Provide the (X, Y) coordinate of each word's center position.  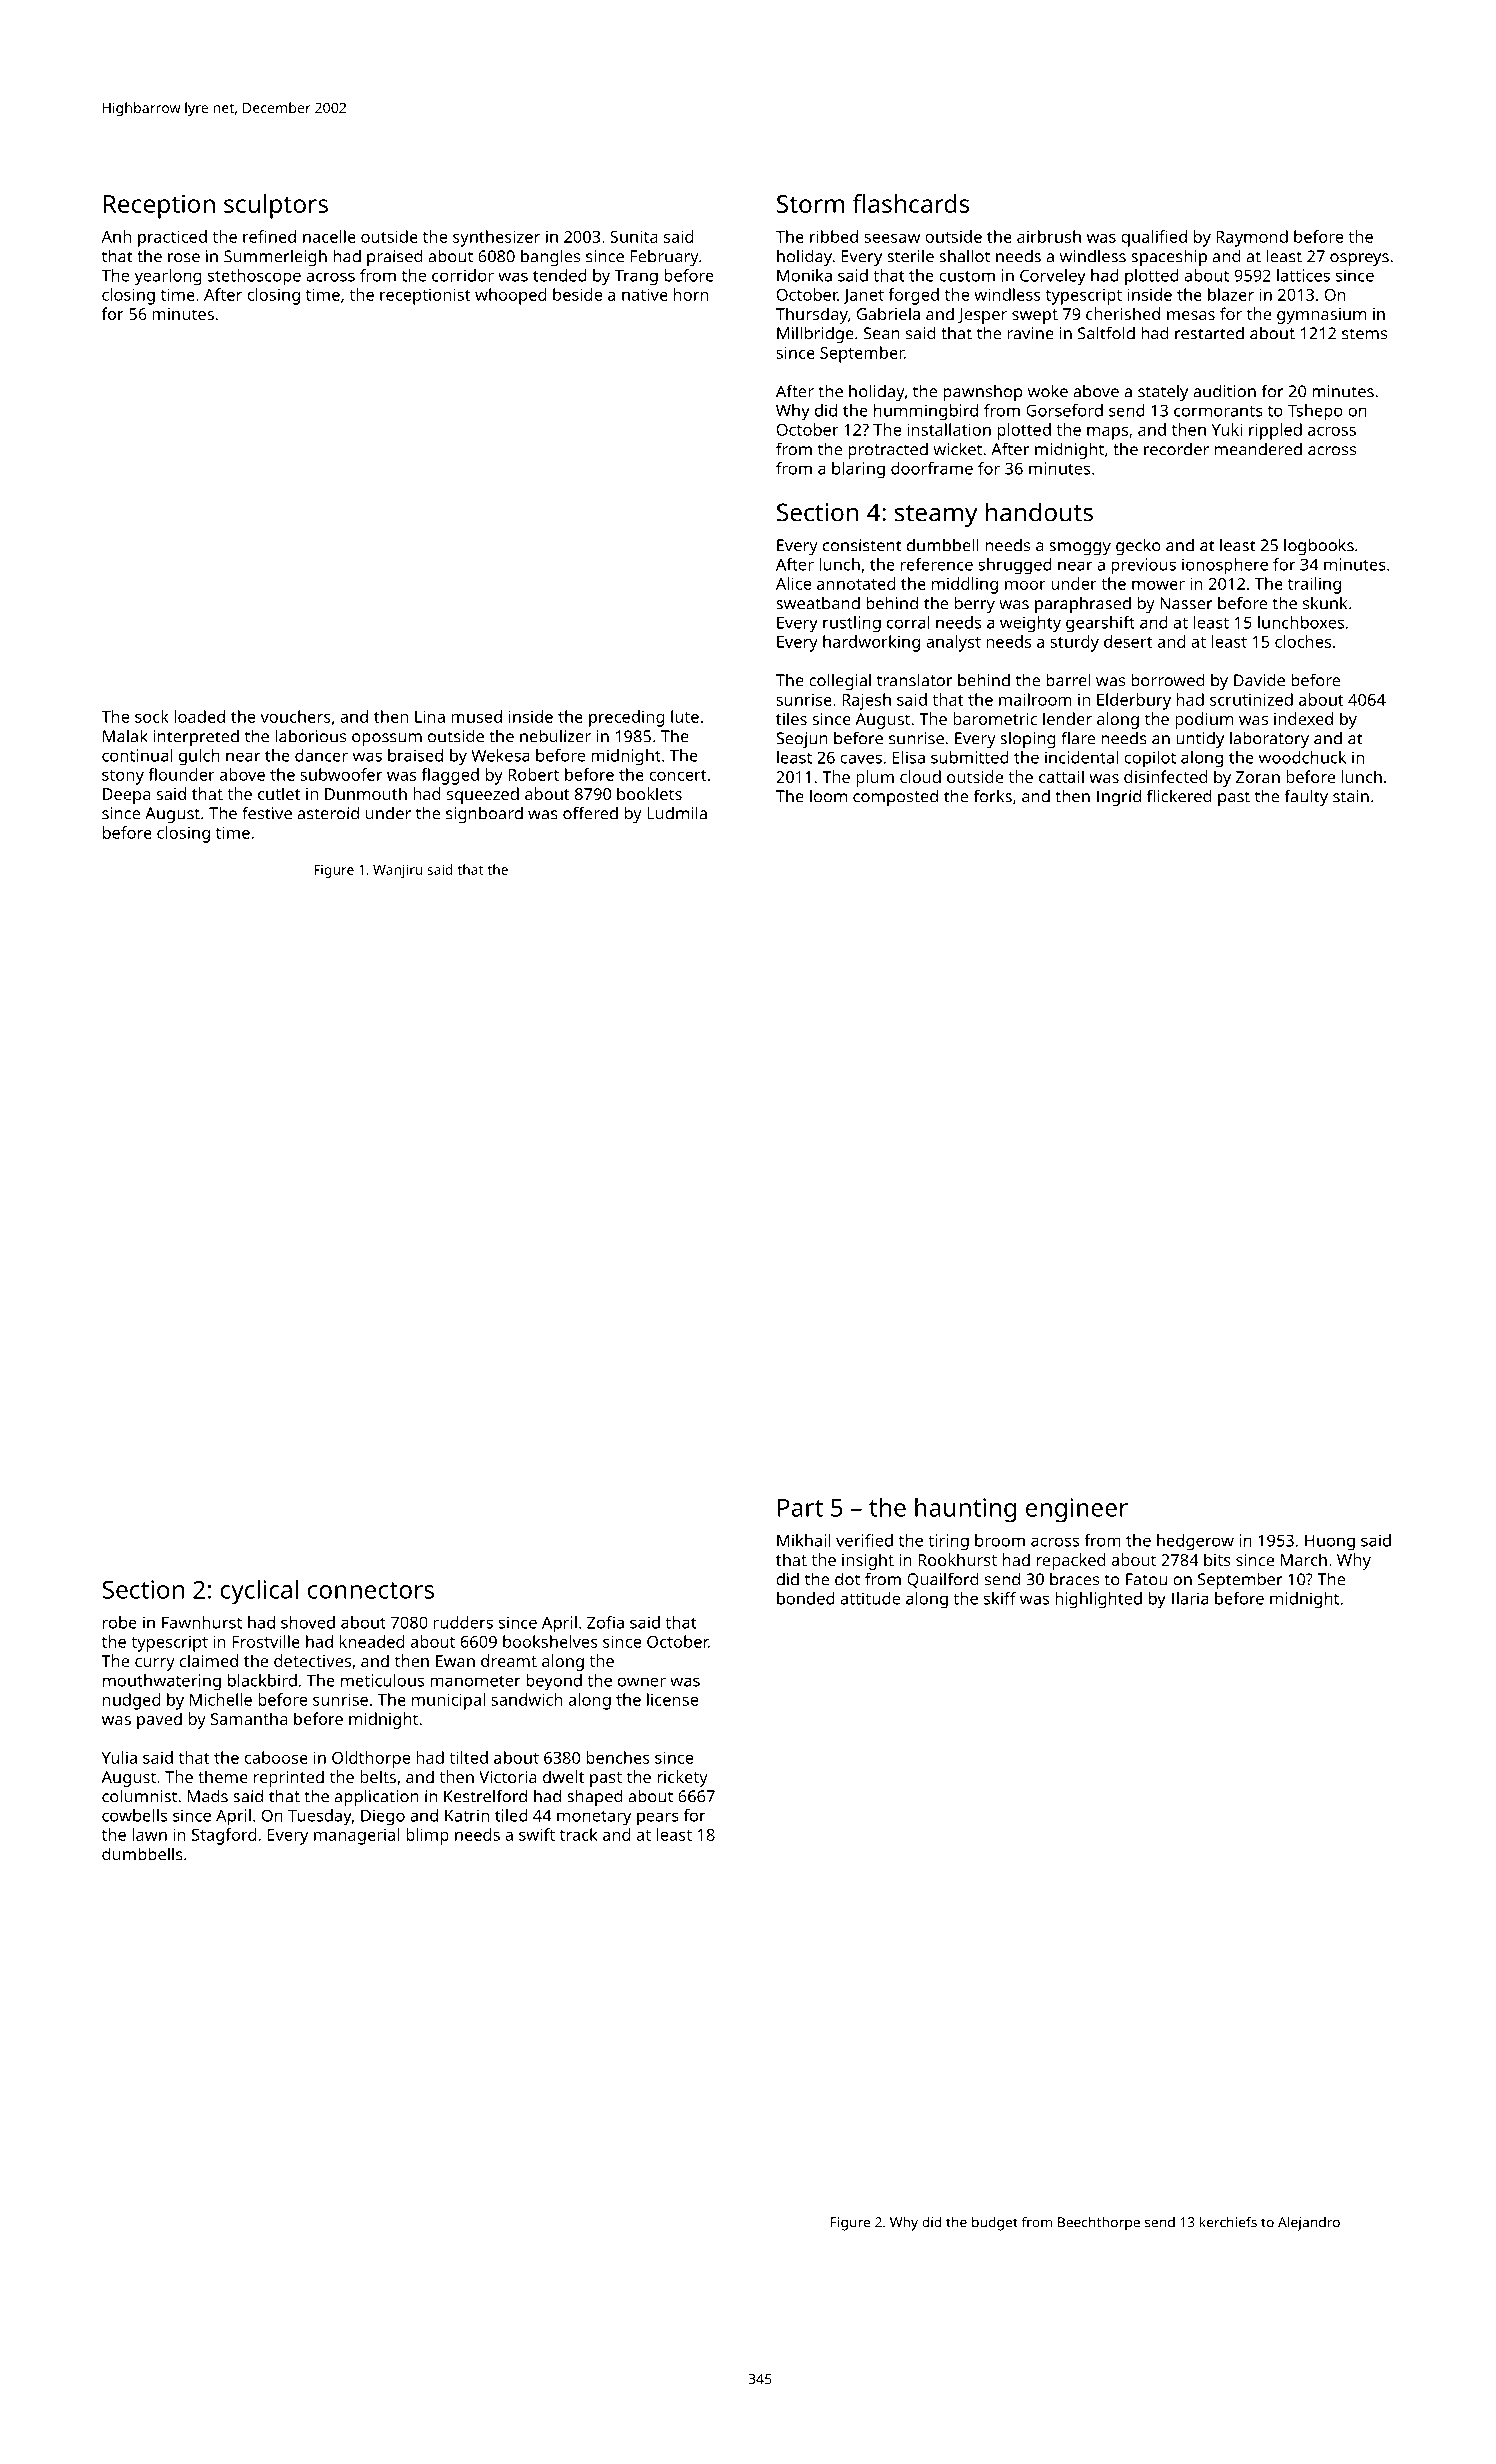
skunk (1325, 603)
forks (993, 796)
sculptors (276, 206)
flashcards (911, 203)
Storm (810, 204)
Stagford (224, 1836)
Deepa (126, 796)
